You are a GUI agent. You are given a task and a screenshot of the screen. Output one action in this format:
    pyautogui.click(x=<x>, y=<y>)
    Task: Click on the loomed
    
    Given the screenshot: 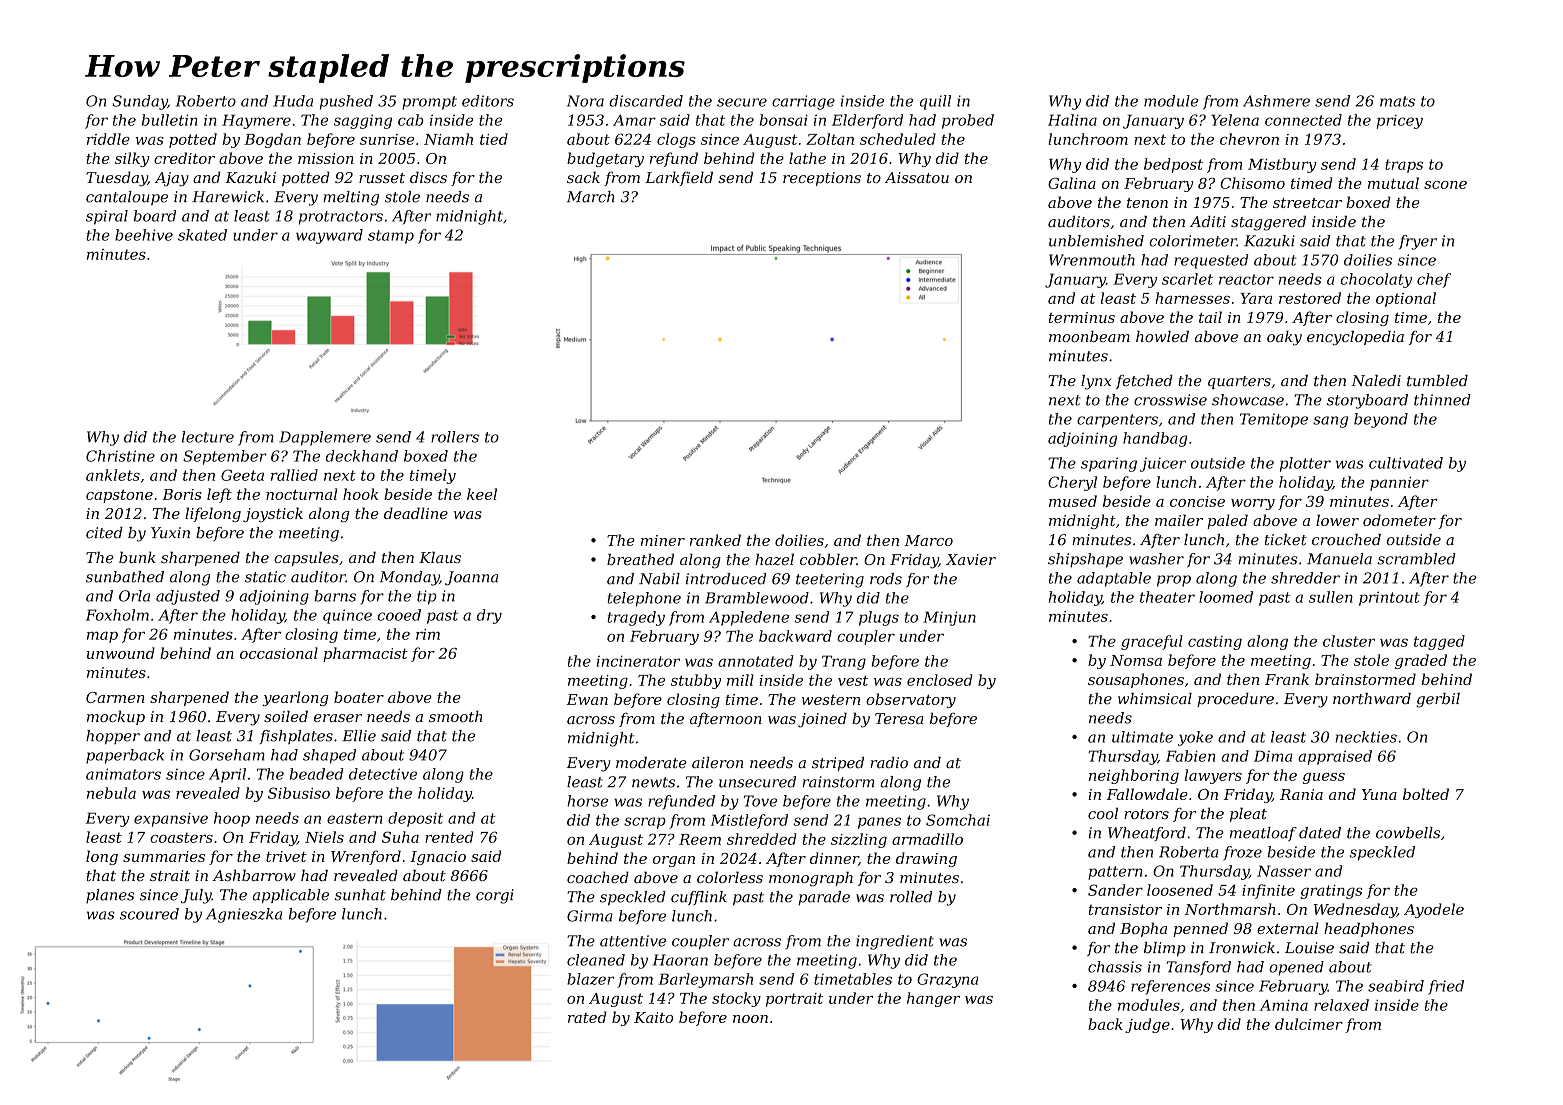 What is the action you would take?
    pyautogui.click(x=1226, y=597)
